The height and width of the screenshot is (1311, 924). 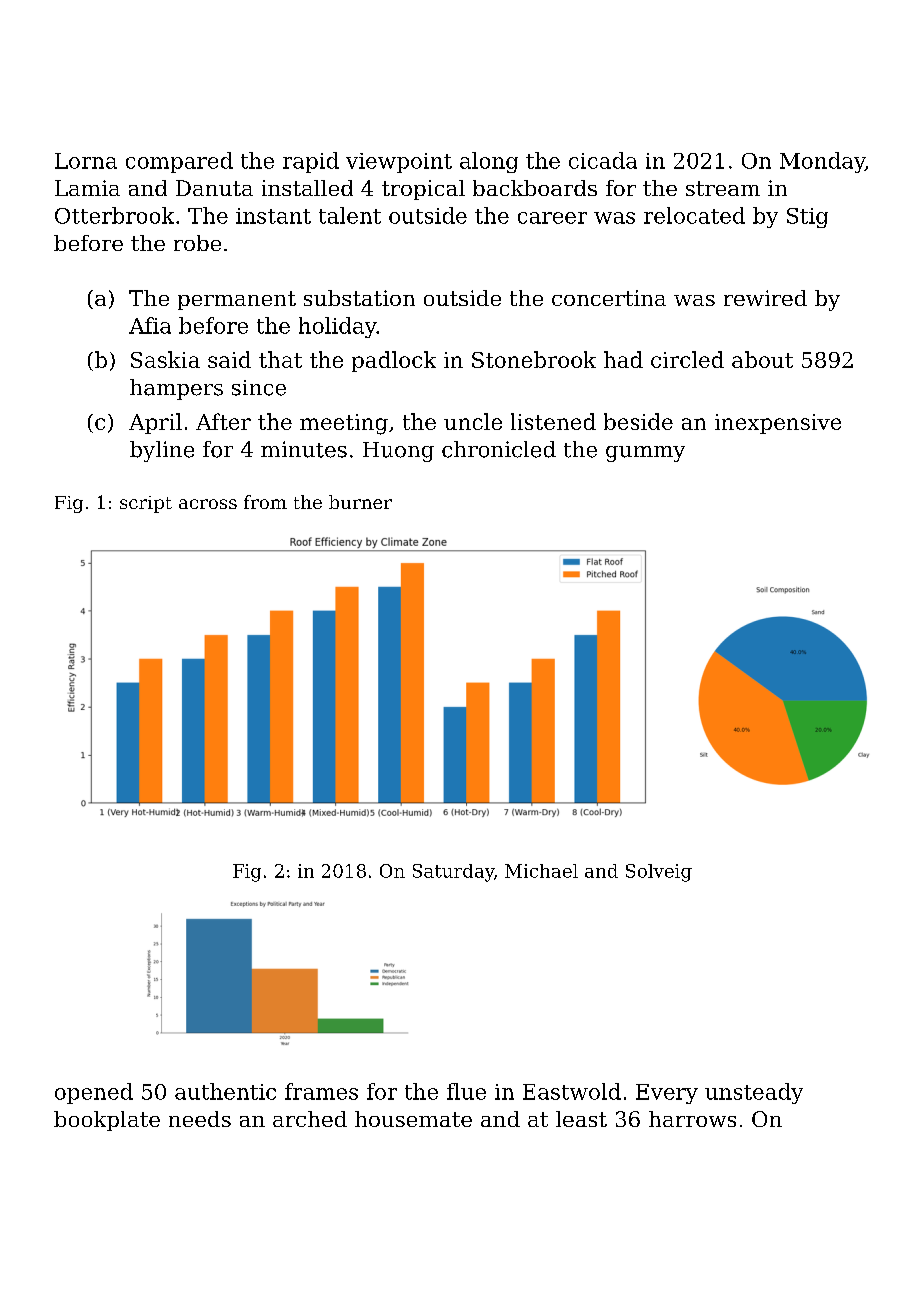 I want to click on Solveig, so click(x=659, y=873).
